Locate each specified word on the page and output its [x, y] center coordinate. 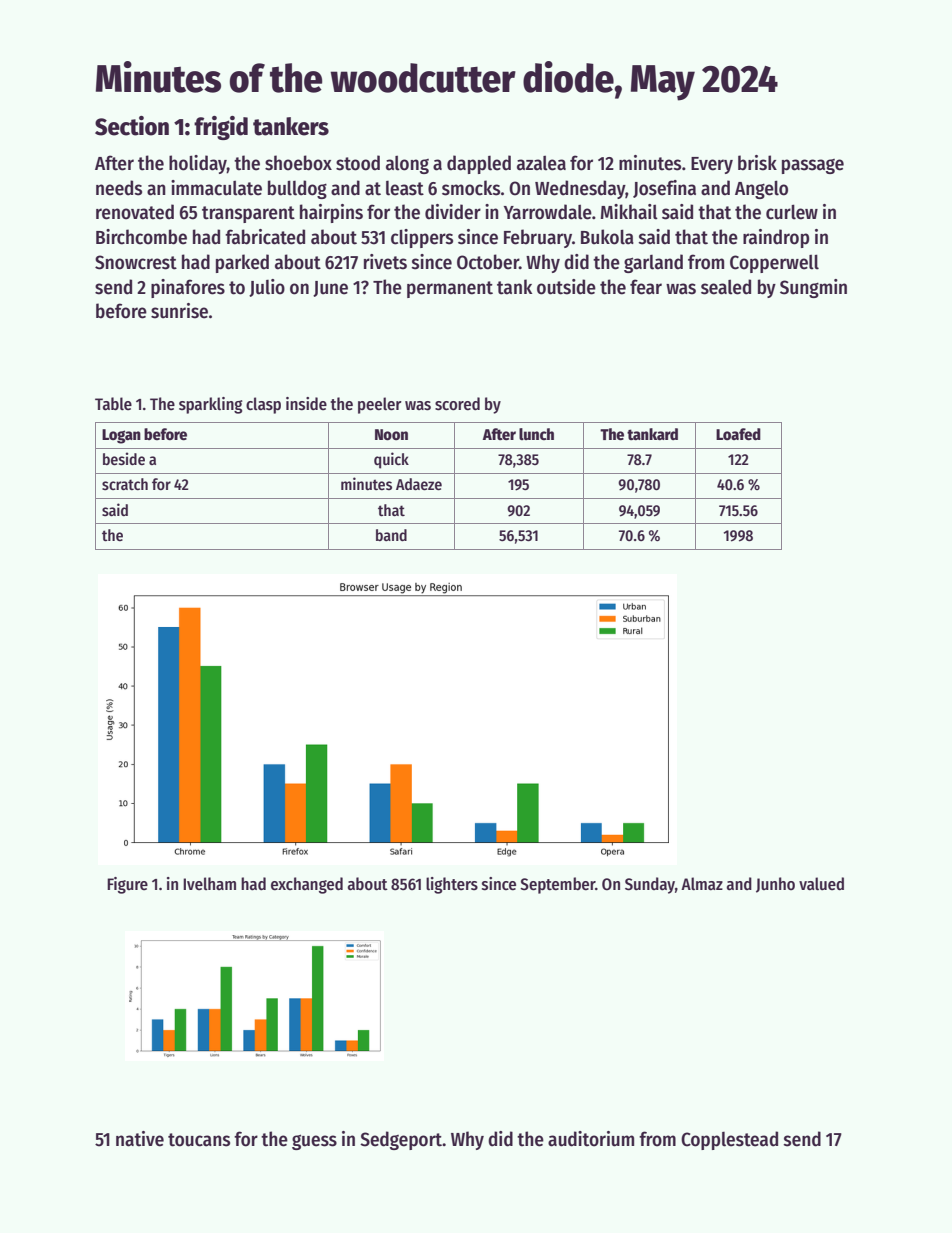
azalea [541, 163]
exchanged [307, 885]
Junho [775, 885]
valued [821, 884]
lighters [452, 885]
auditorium [591, 1139]
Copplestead [729, 1140]
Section [132, 126]
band [391, 535]
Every [712, 165]
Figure [127, 885]
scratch [125, 484]
